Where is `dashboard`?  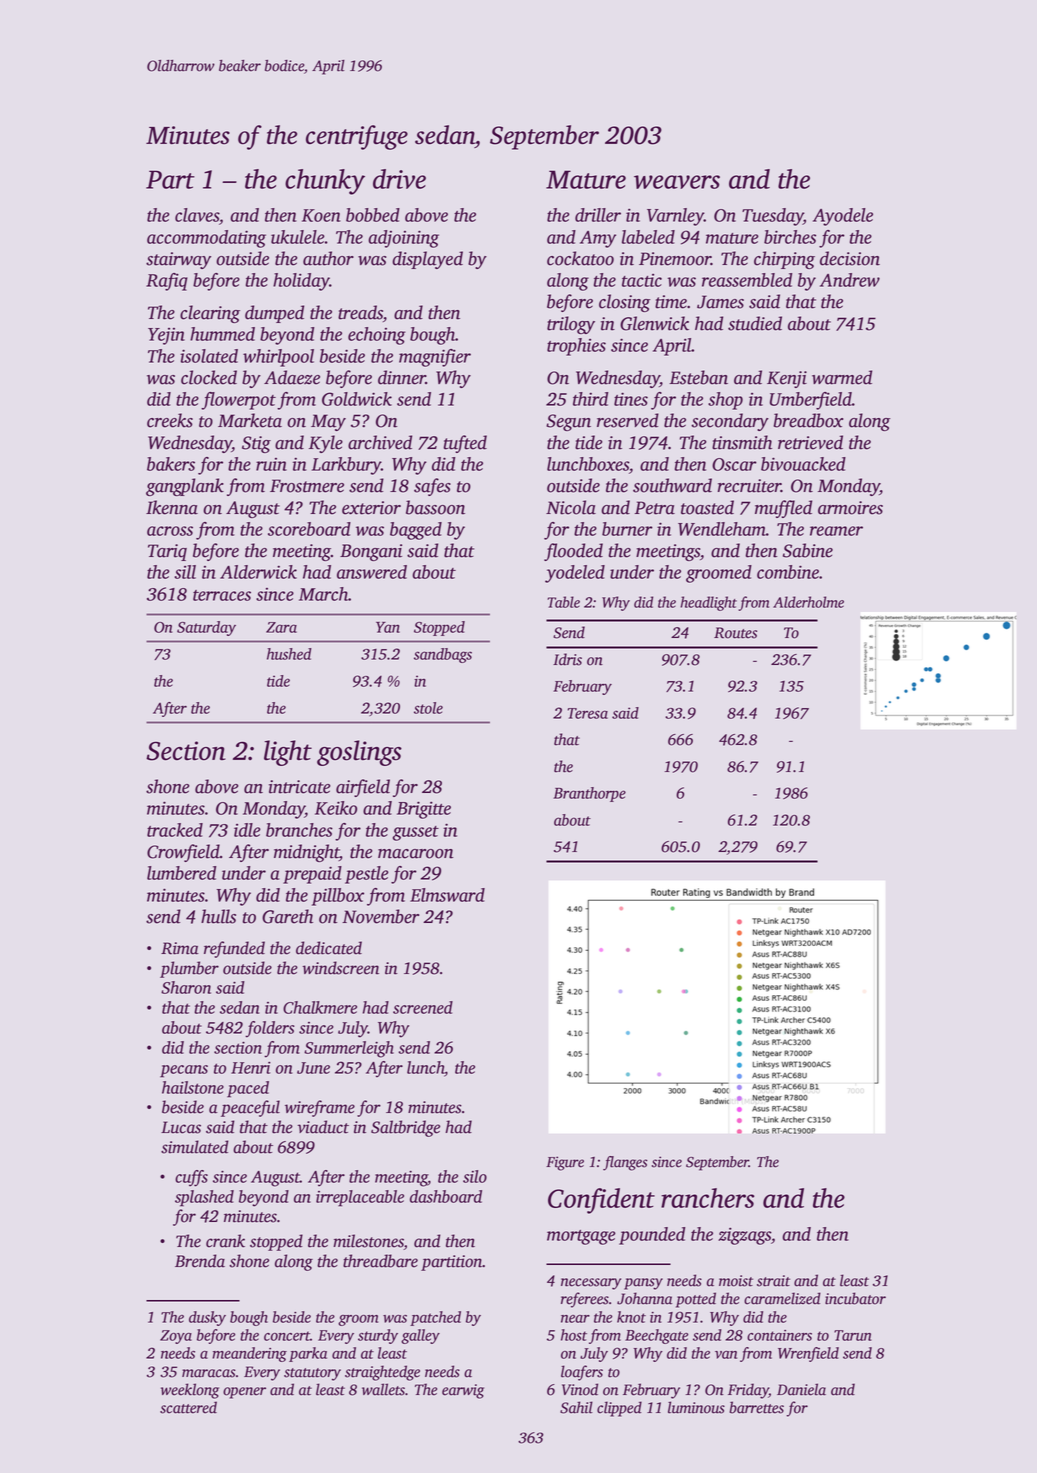
dashboard is located at coordinates (446, 1196).
